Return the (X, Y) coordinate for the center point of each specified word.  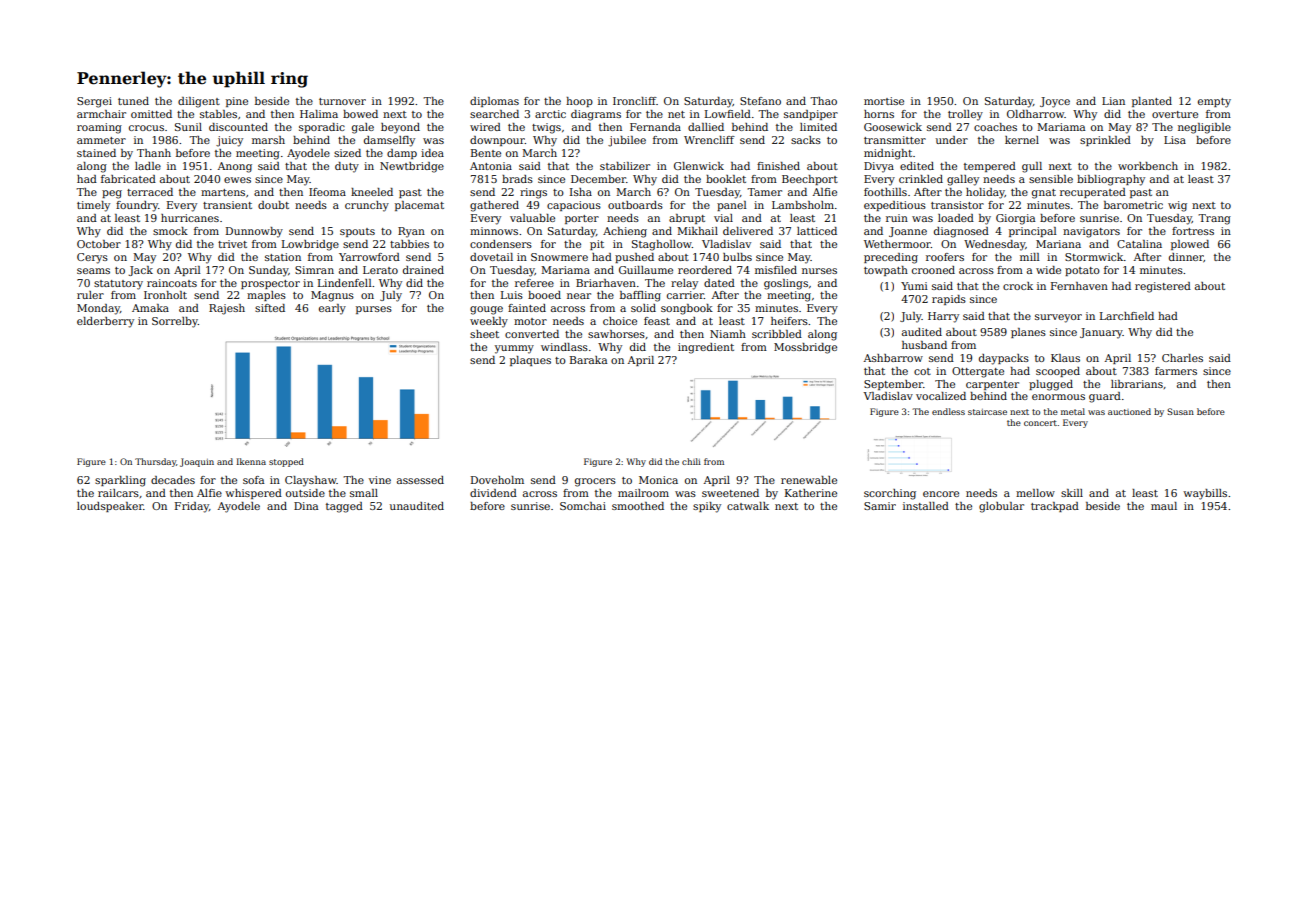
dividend (493, 493)
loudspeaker (110, 507)
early (332, 309)
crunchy (367, 206)
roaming (99, 128)
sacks (806, 140)
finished (778, 166)
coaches (995, 127)
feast (657, 321)
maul (1164, 506)
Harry (943, 317)
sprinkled (1105, 141)
